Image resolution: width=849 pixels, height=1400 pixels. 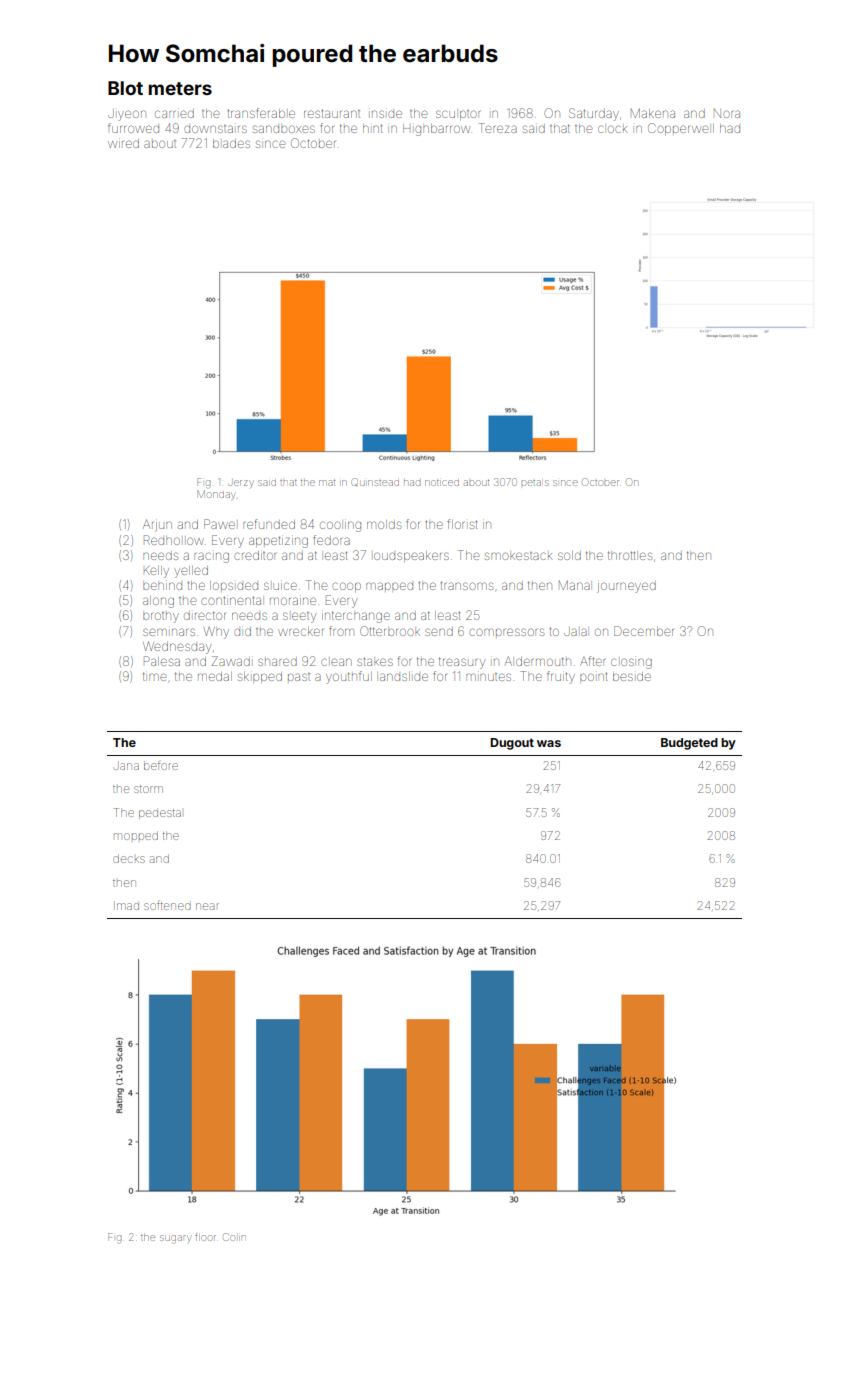 I want to click on transferable, so click(x=261, y=113).
